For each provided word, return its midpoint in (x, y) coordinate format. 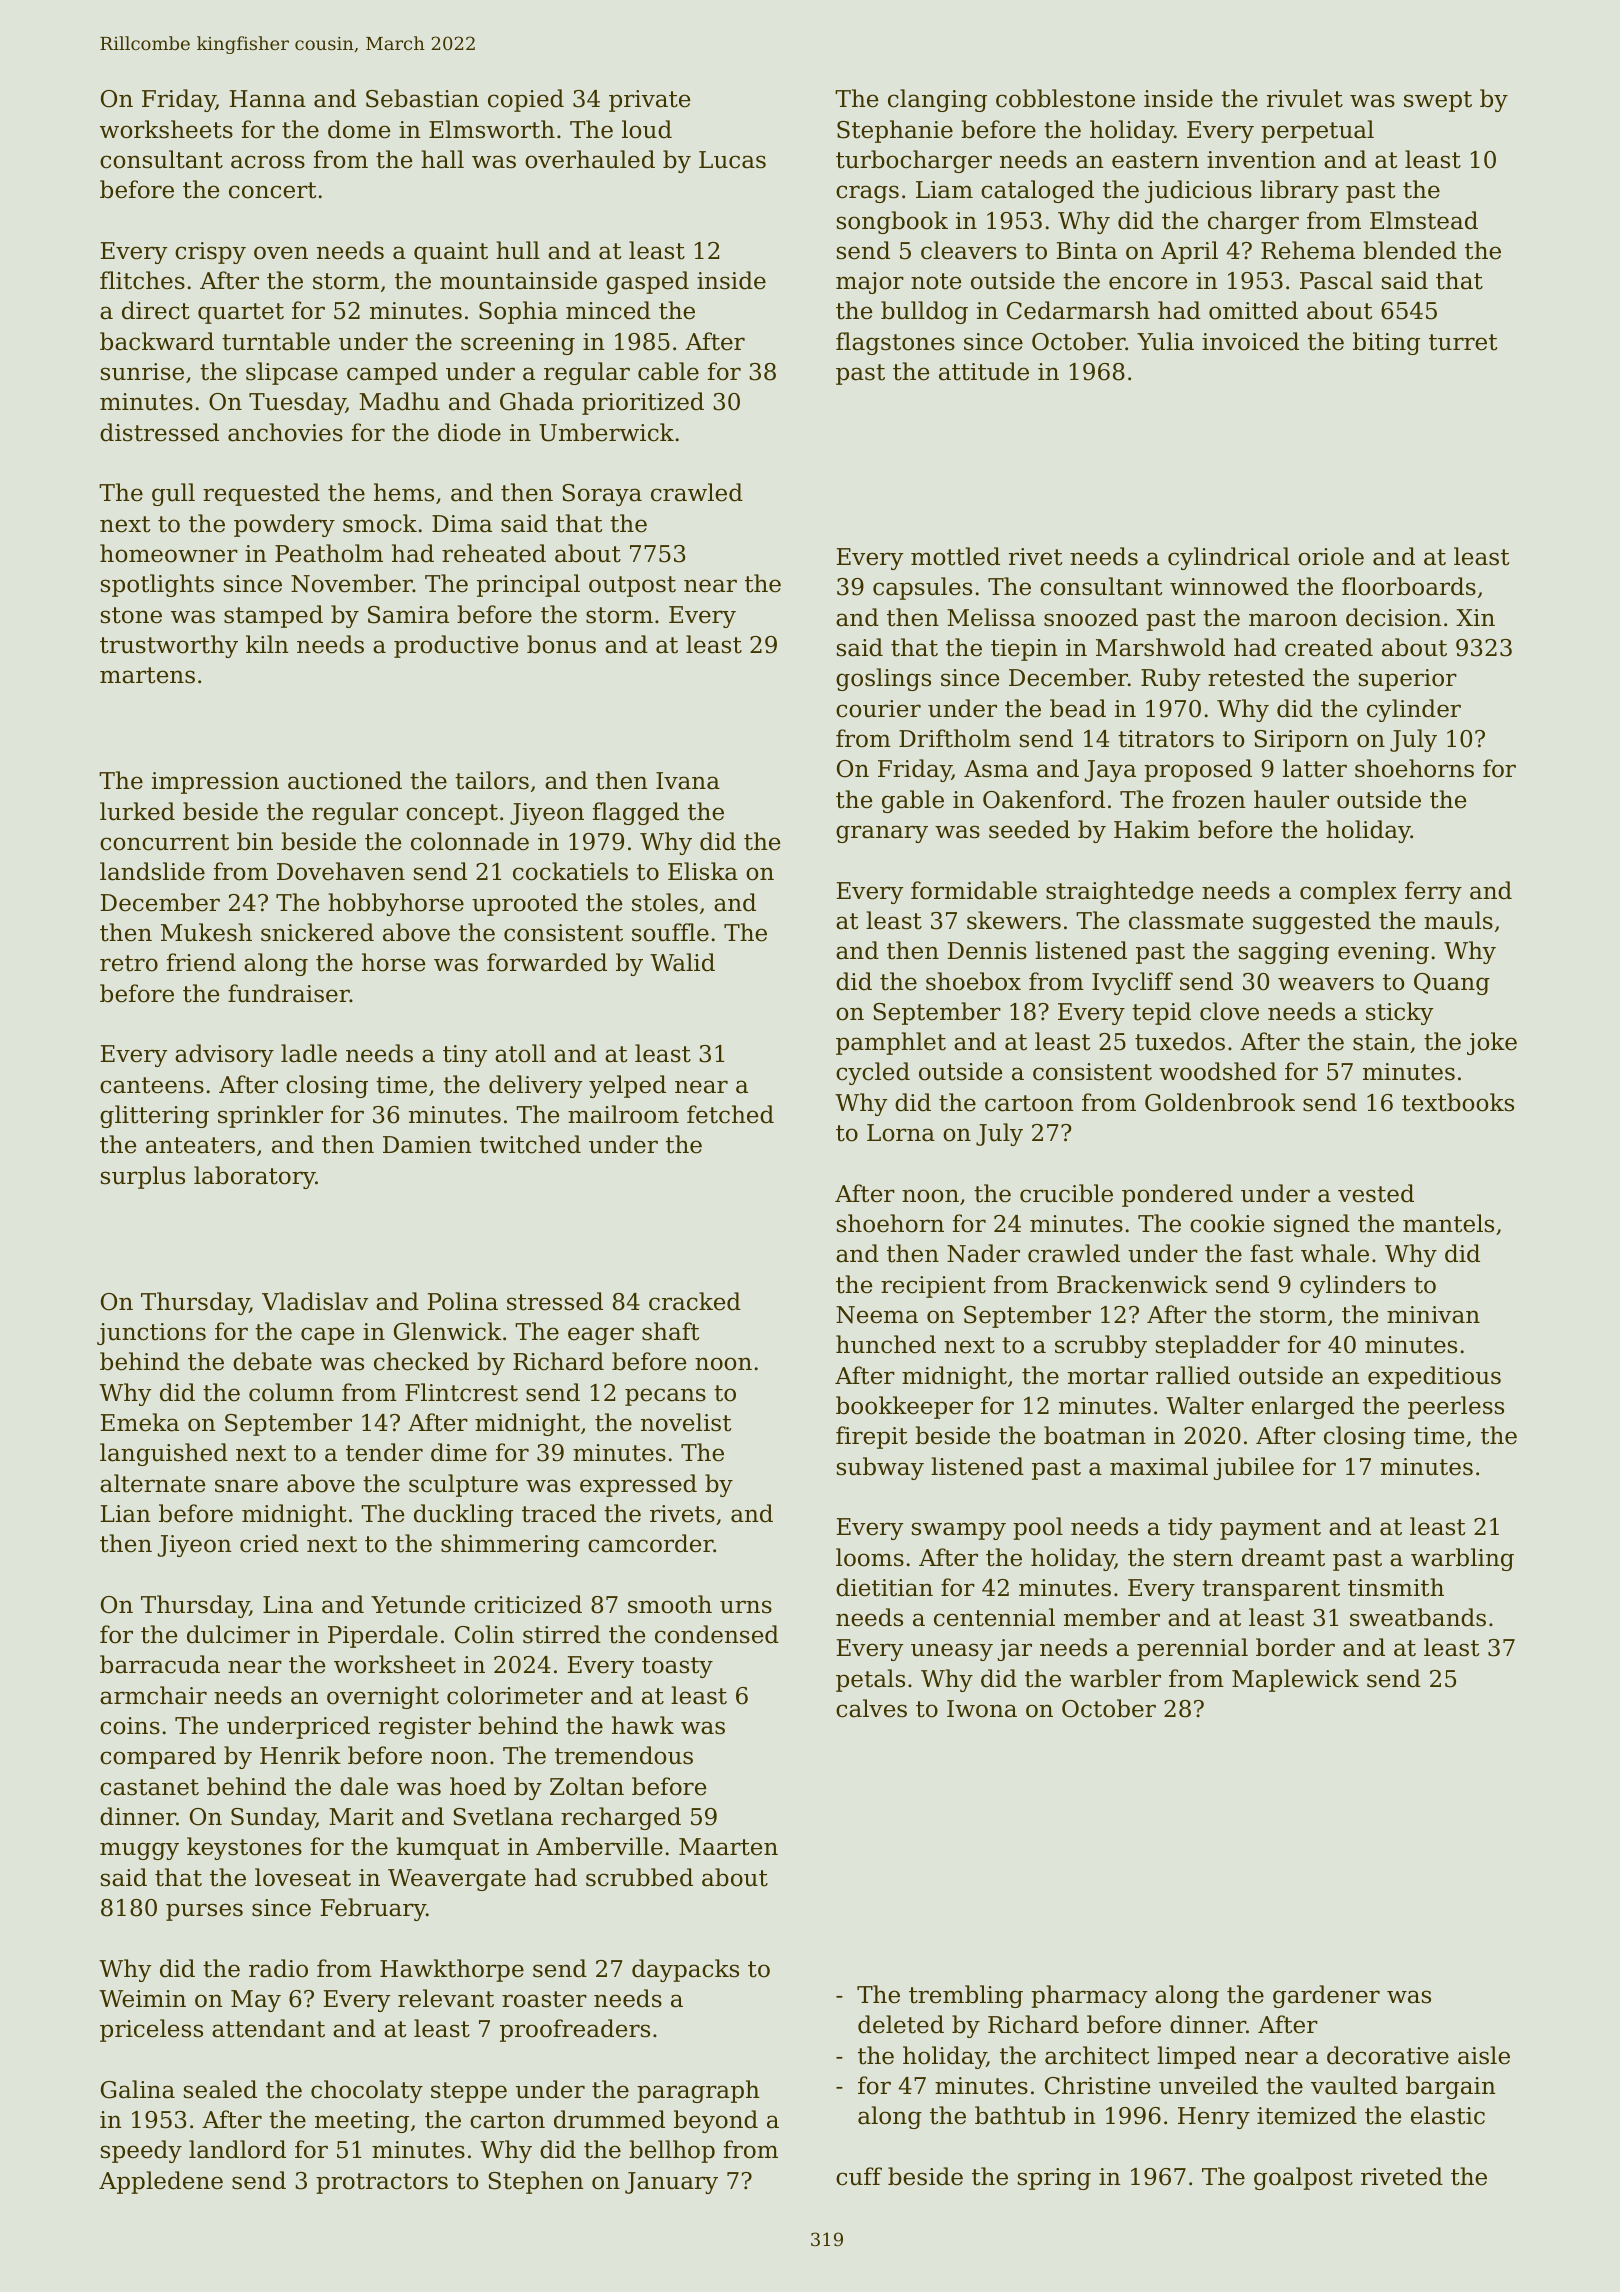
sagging (1284, 953)
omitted (1253, 310)
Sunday (273, 1818)
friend (201, 962)
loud (647, 129)
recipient (933, 1287)
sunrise (142, 372)
